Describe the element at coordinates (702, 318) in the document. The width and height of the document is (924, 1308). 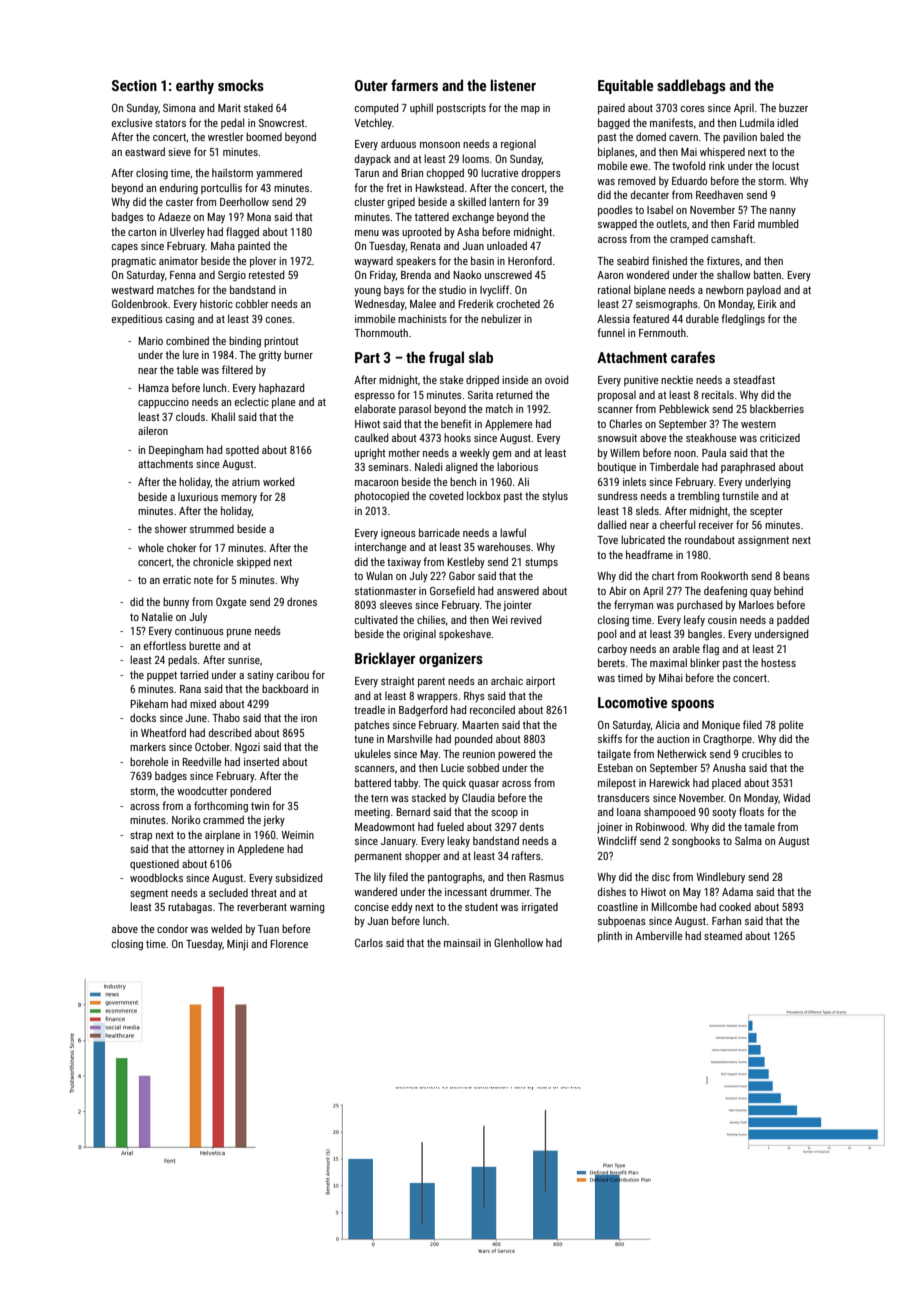
I see `durable` at that location.
